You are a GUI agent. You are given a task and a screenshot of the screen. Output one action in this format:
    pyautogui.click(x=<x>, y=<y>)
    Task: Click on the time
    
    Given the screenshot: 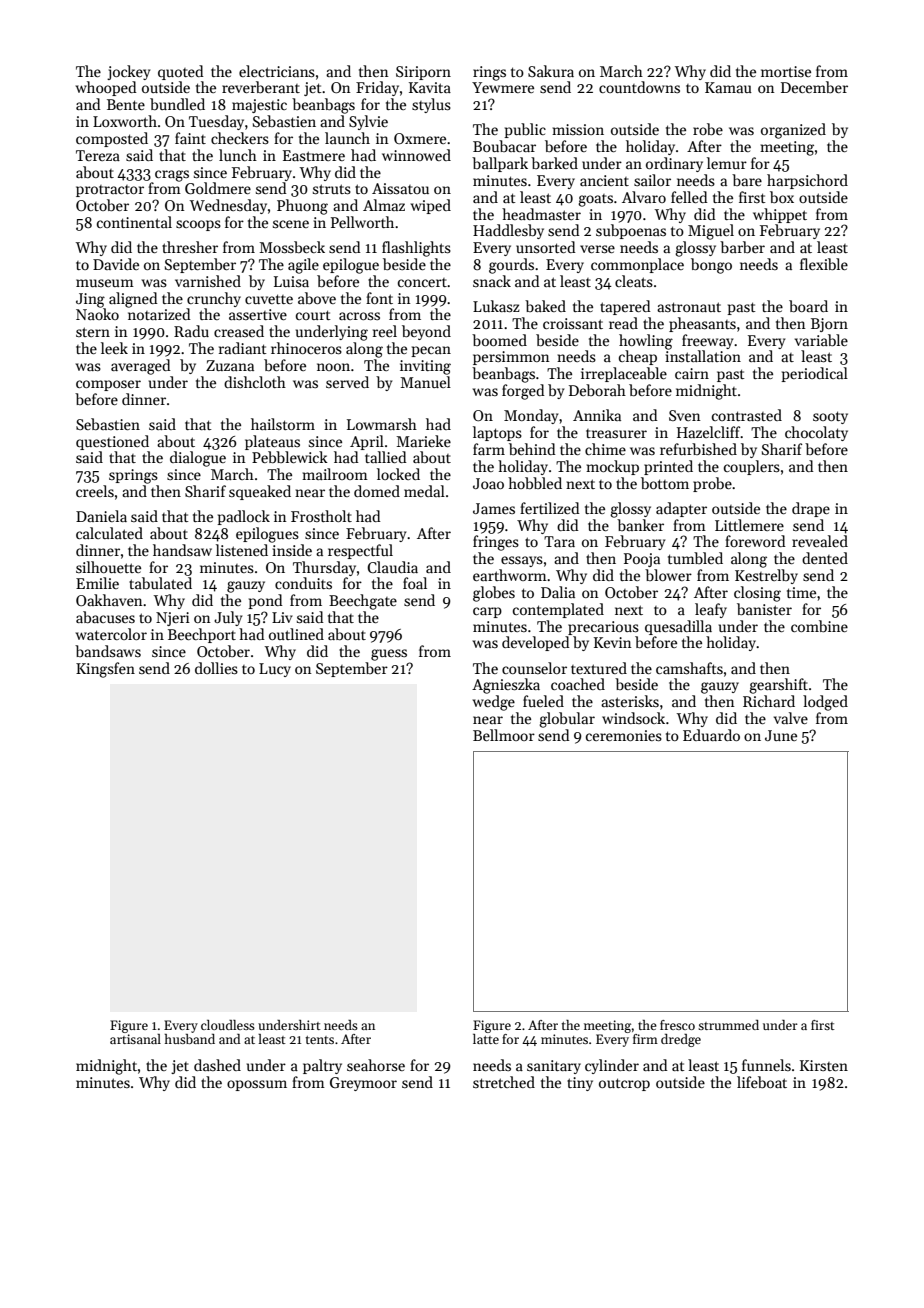 What is the action you would take?
    pyautogui.click(x=801, y=592)
